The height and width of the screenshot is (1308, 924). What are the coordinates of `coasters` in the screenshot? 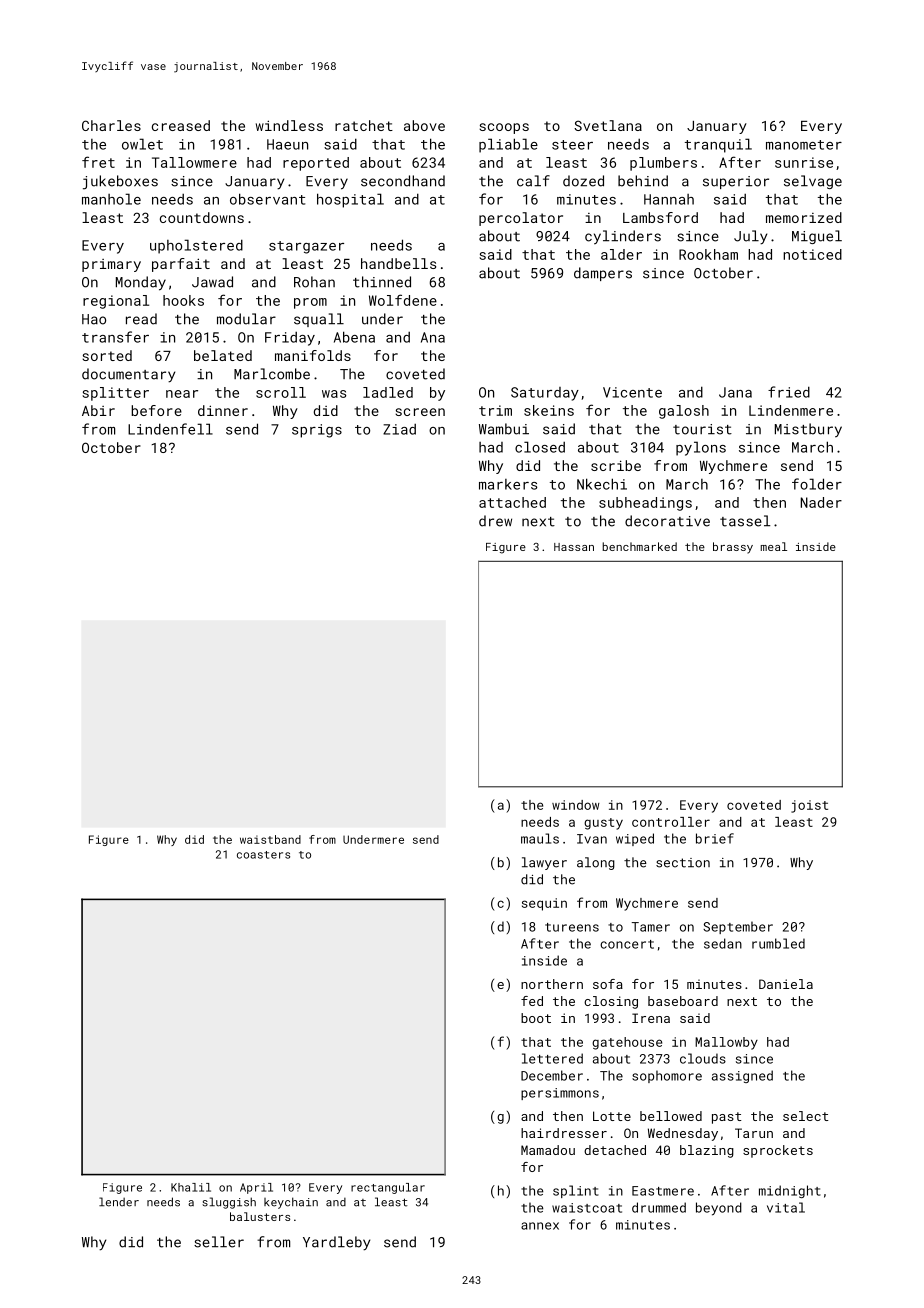 It's located at (263, 855).
